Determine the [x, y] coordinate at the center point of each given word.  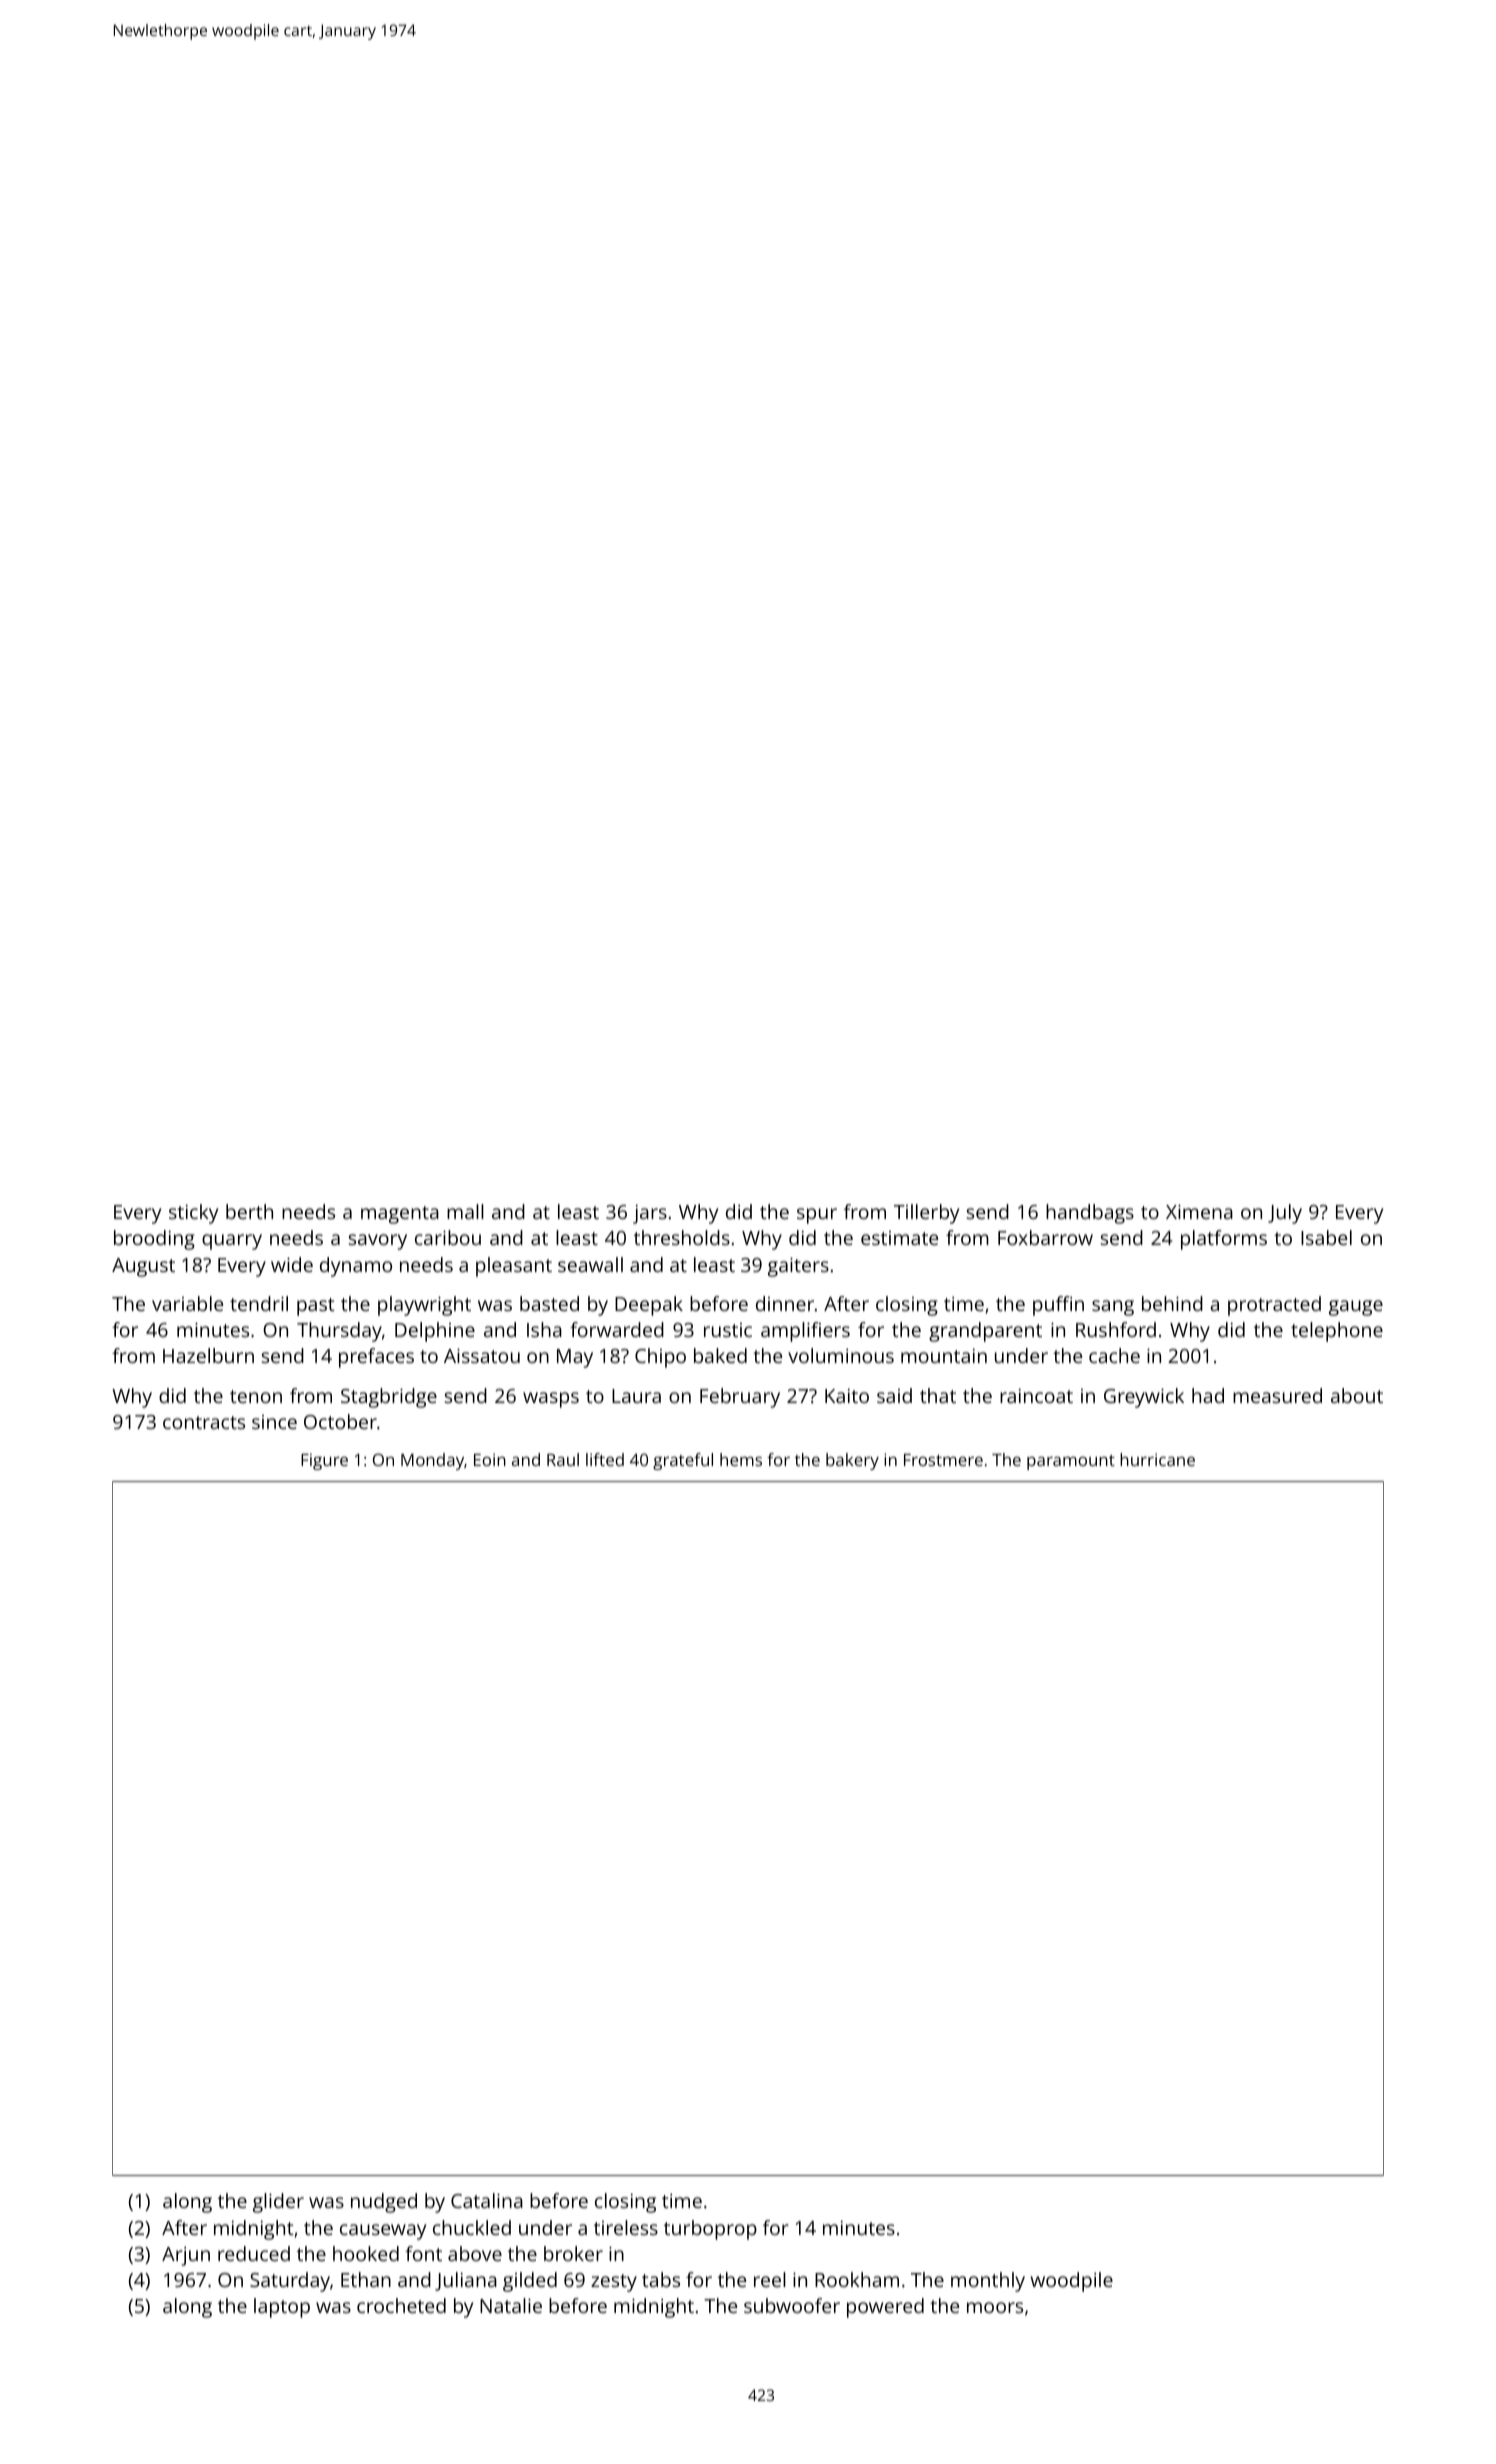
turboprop [710, 2230]
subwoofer [792, 2305]
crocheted [401, 2305]
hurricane [1157, 1459]
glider [278, 2203]
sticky [193, 1214]
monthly [988, 2282]
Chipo [660, 1358]
